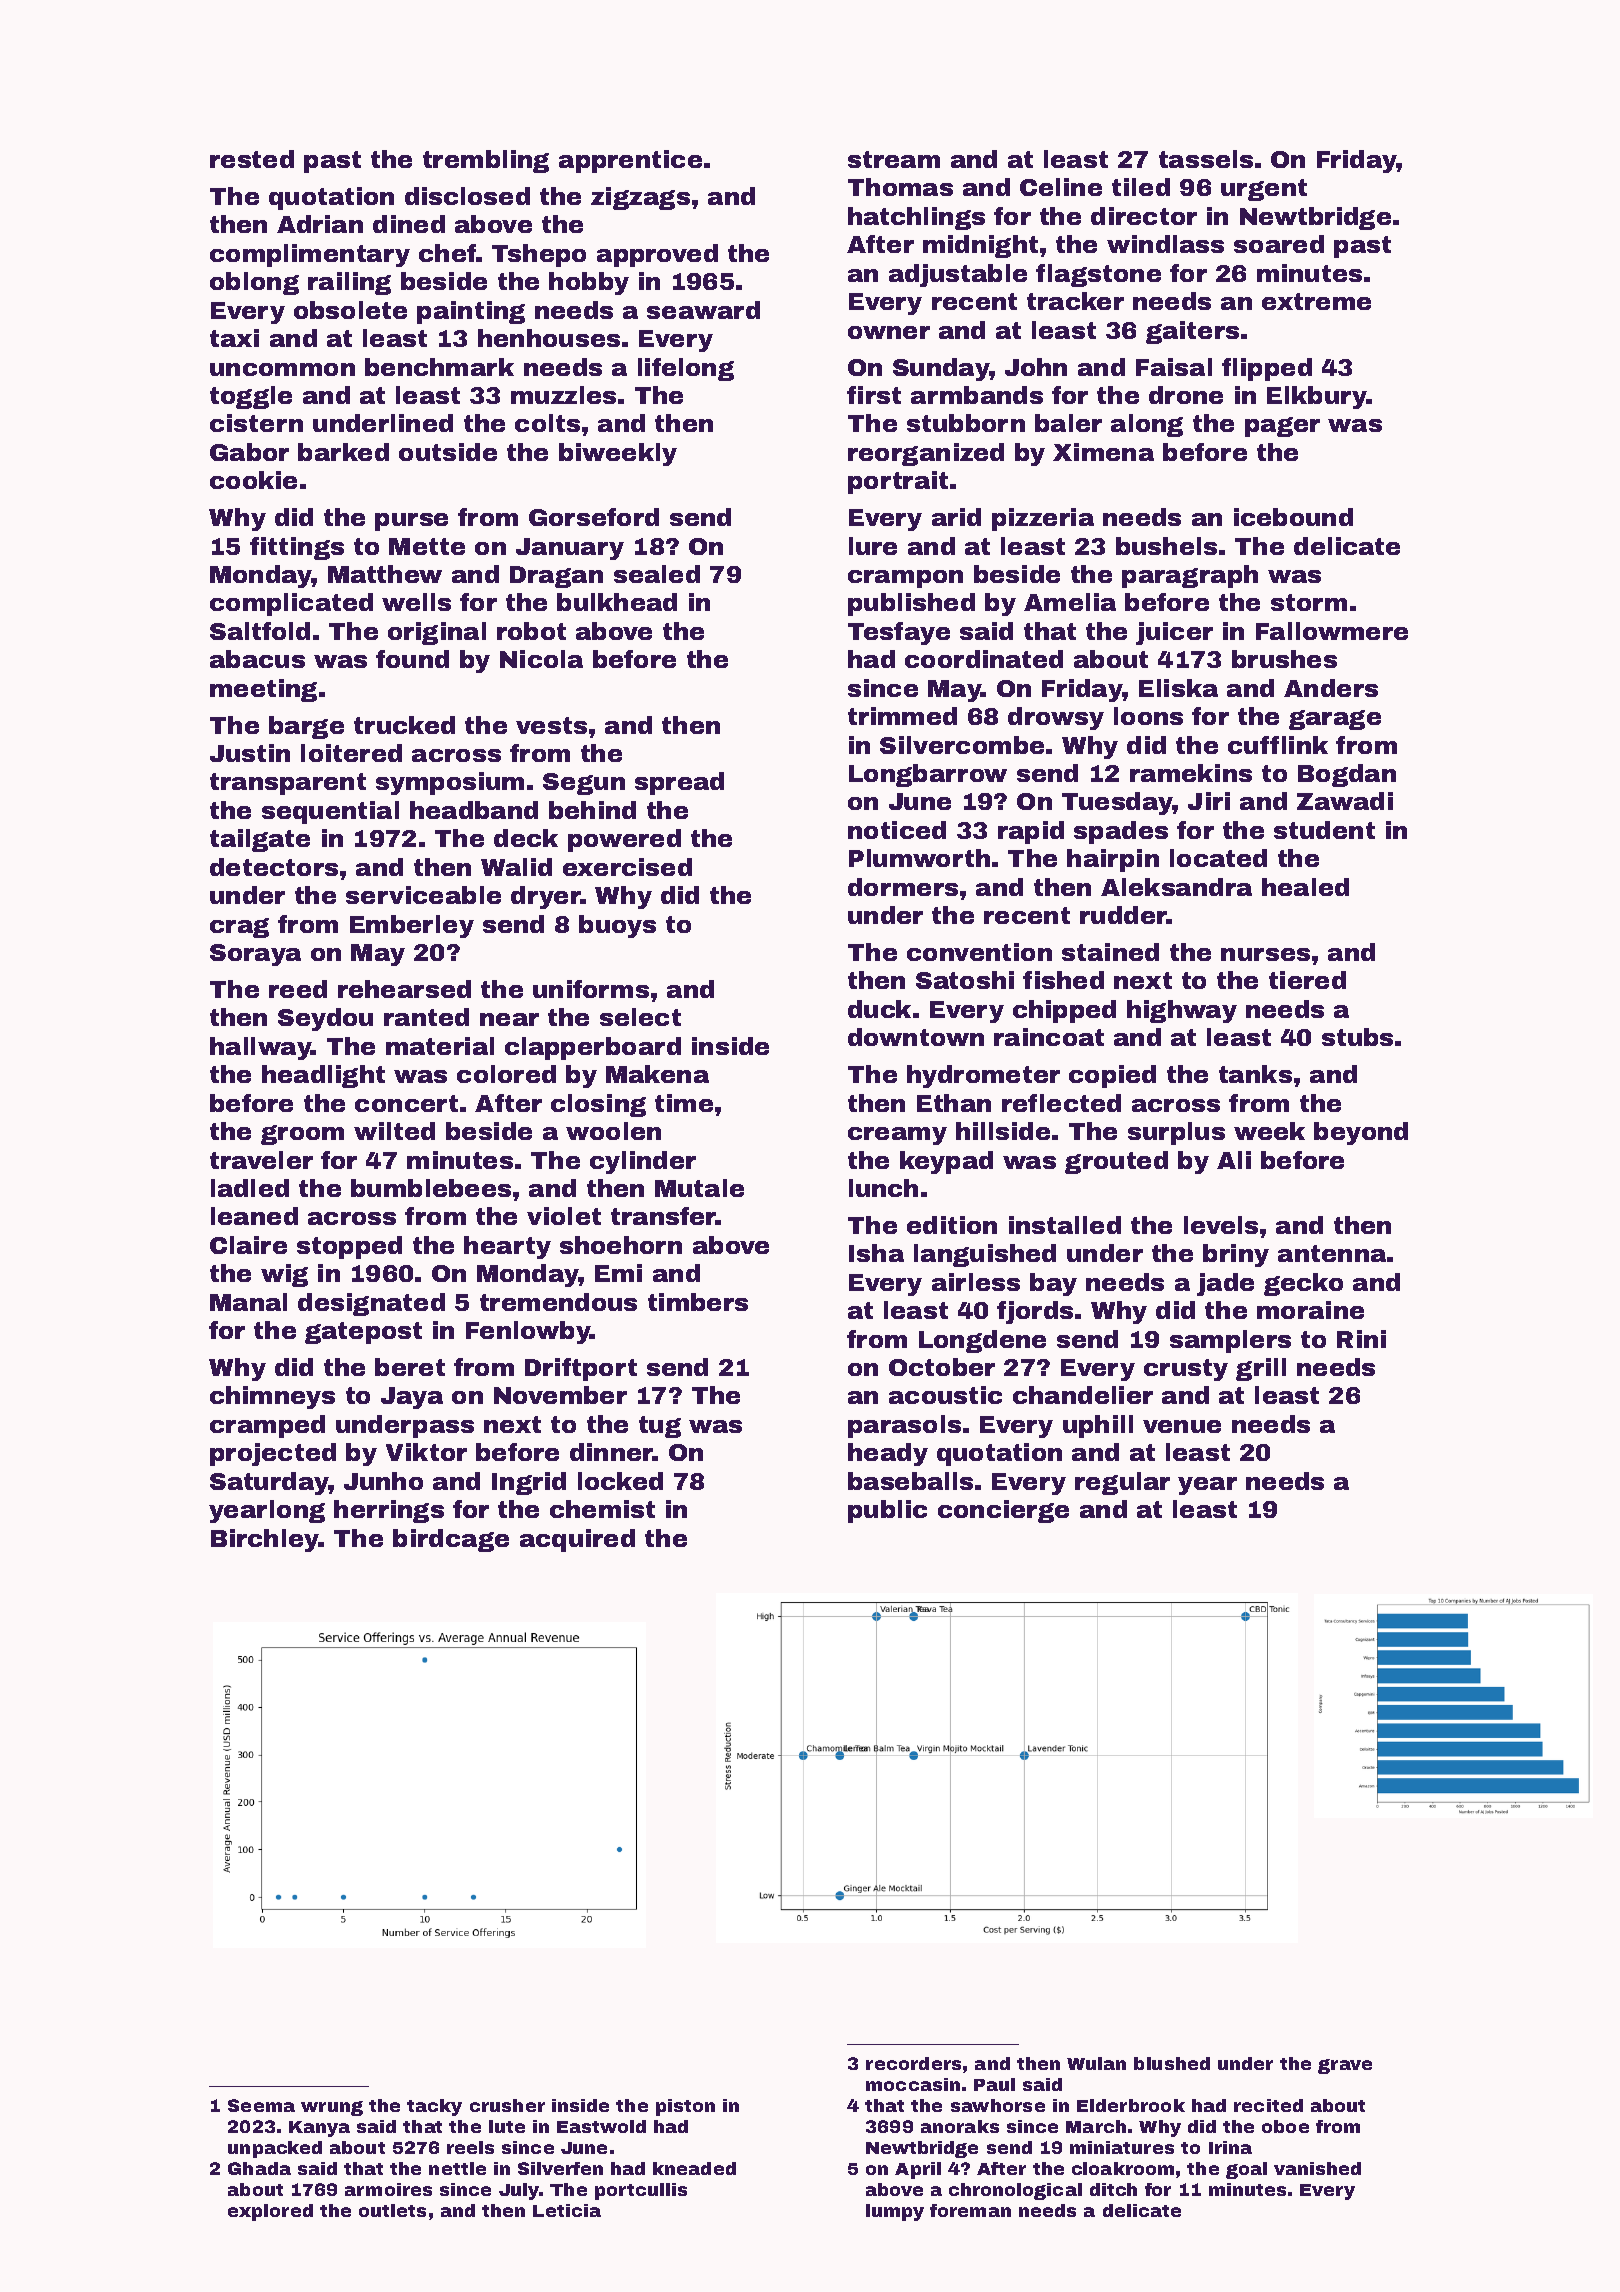 The width and height of the screenshot is (1620, 2292). What do you see at coordinates (1264, 190) in the screenshot?
I see `urgent` at bounding box center [1264, 190].
